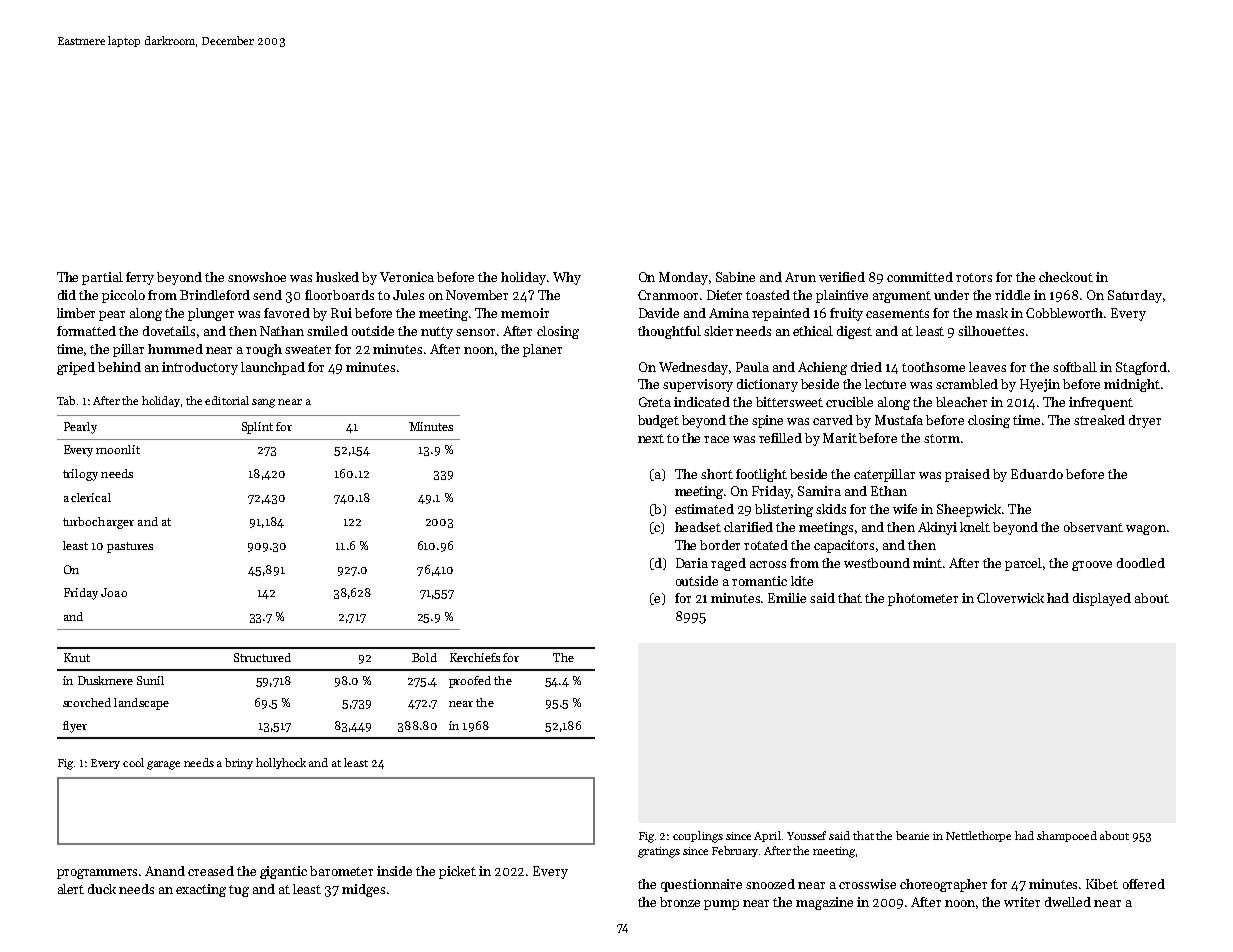 The height and width of the page is (952, 1233). What do you see at coordinates (1037, 474) in the page?
I see `Eduardo` at bounding box center [1037, 474].
